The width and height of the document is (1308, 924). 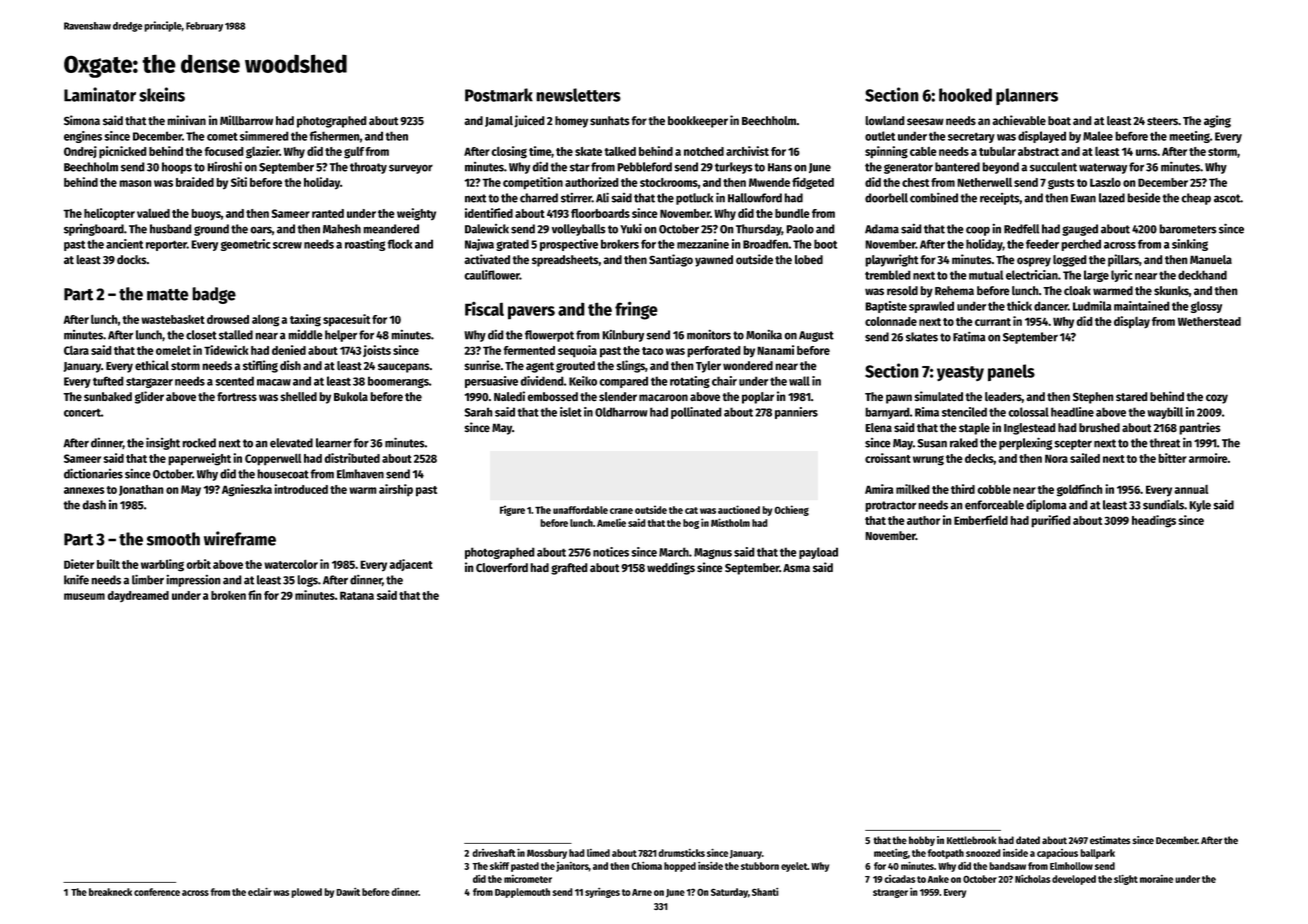 What do you see at coordinates (691, 510) in the document?
I see `cat` at bounding box center [691, 510].
